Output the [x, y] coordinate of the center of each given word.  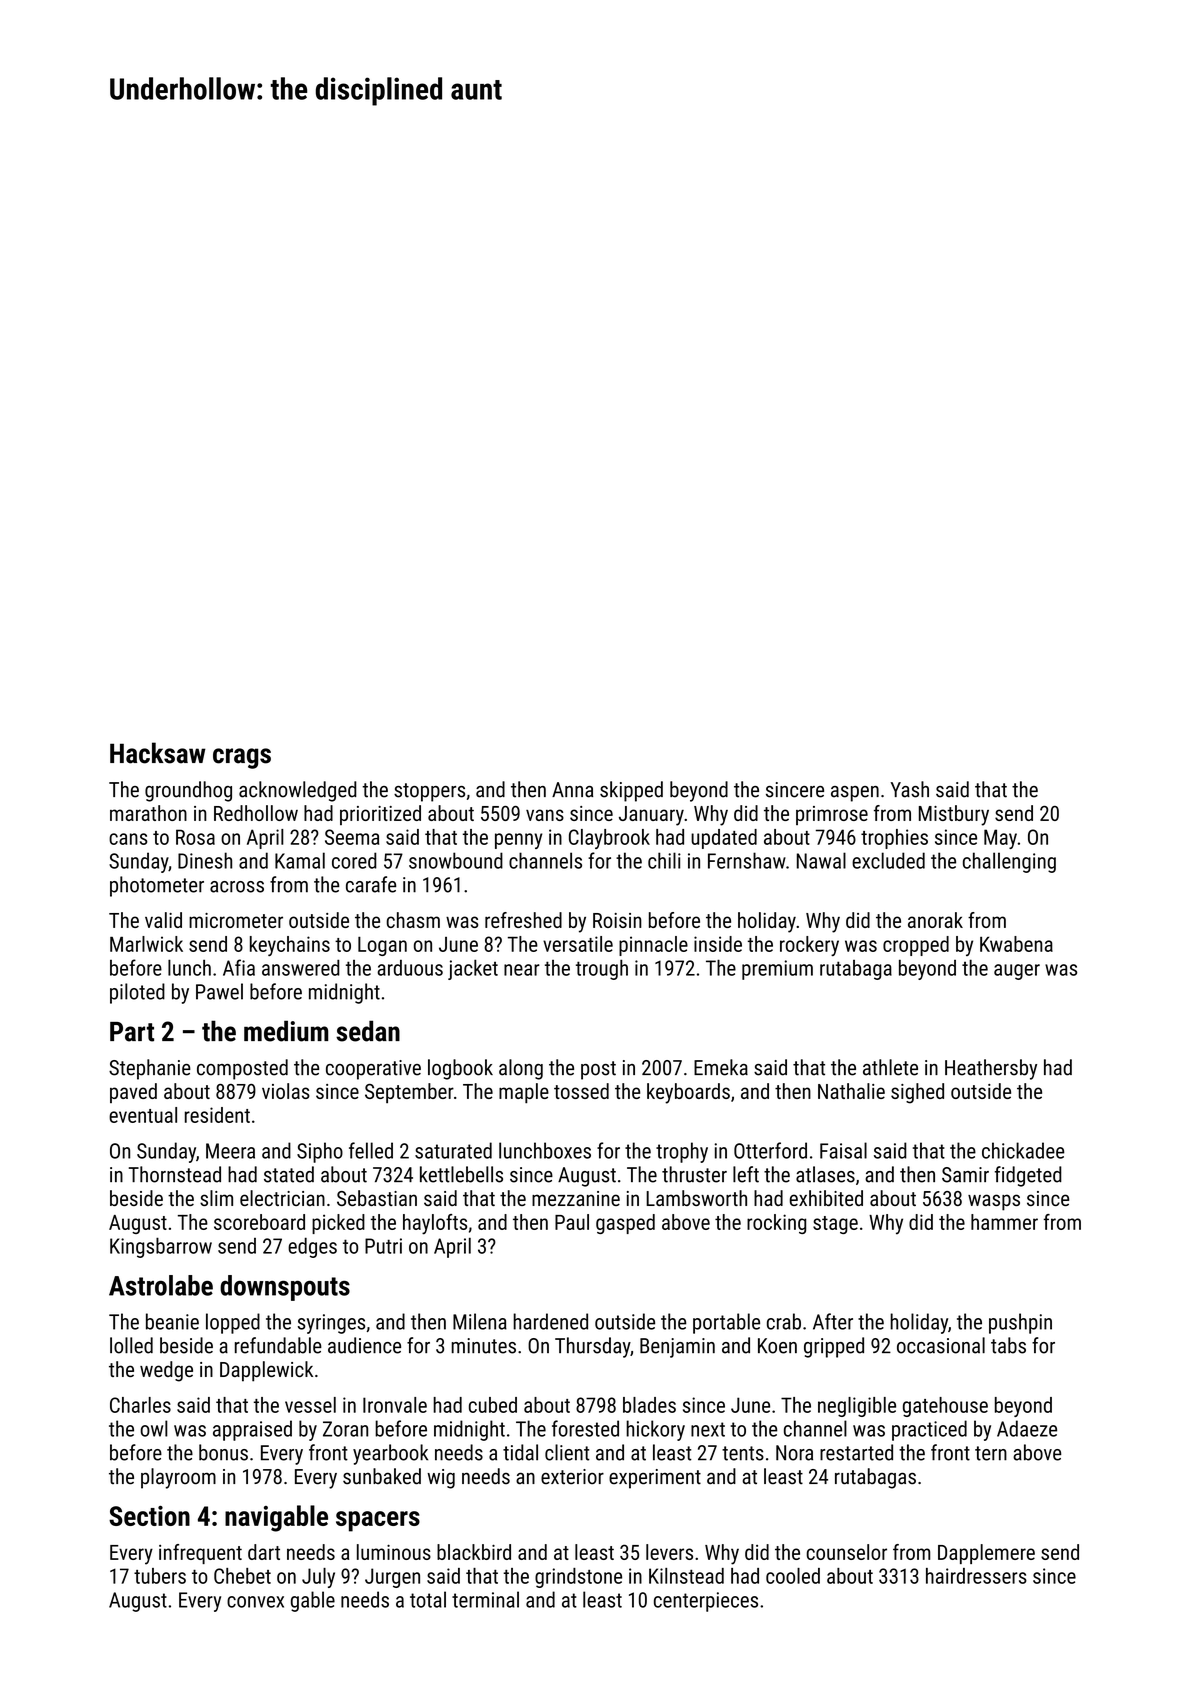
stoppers [429, 792]
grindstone [578, 1578]
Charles [140, 1405]
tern [991, 1453]
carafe [371, 884]
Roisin [617, 920]
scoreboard [259, 1222]
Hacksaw [158, 753]
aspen [855, 794]
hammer [1004, 1222]
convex [255, 1602]
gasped [625, 1224]
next [708, 1429]
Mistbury [954, 815]
